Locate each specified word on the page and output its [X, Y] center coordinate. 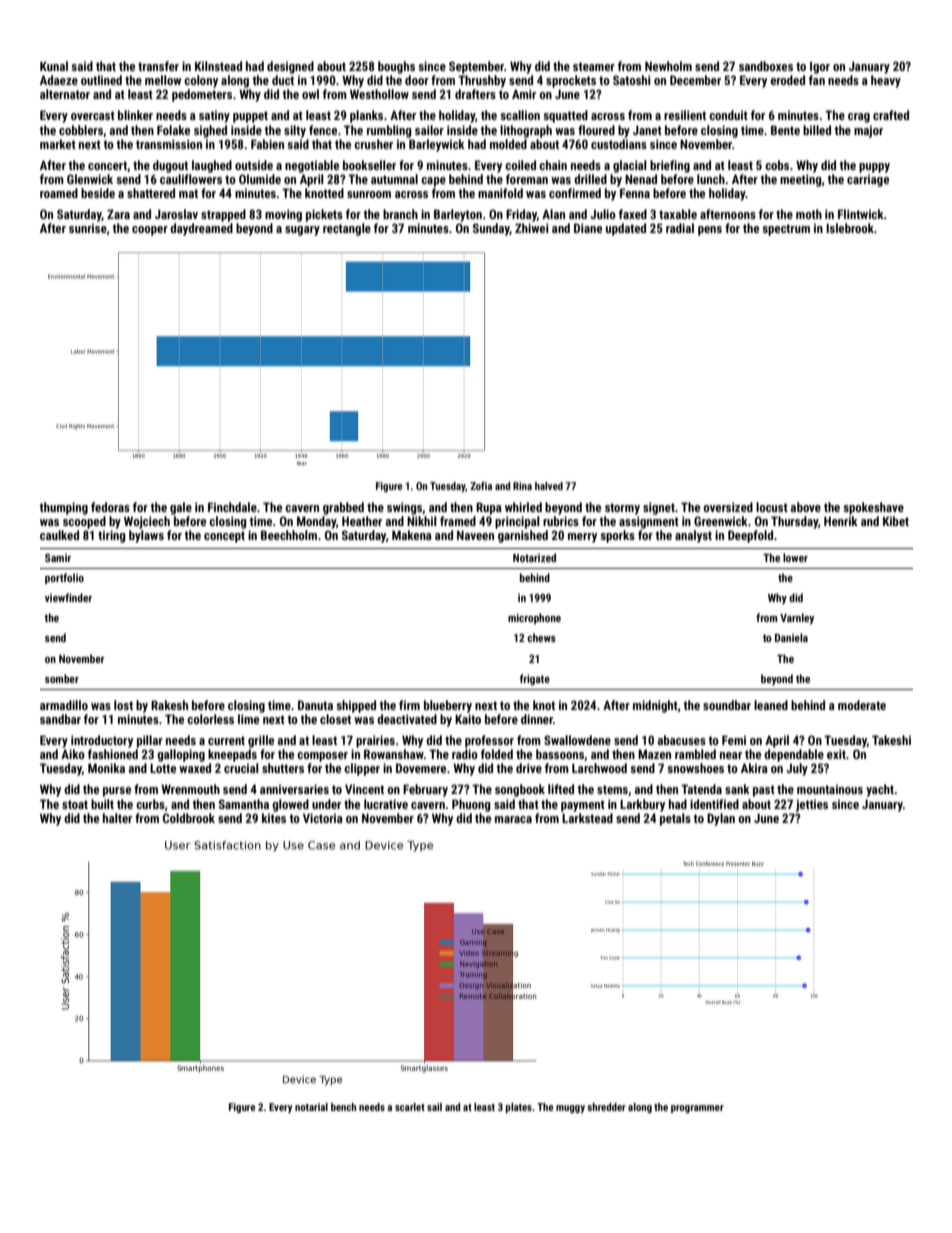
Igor [820, 68]
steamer [594, 66]
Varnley [797, 619]
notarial [311, 1107]
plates [519, 1108]
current [226, 740]
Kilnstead [218, 66]
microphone [534, 618]
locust [772, 507]
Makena [412, 535]
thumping [64, 508]
